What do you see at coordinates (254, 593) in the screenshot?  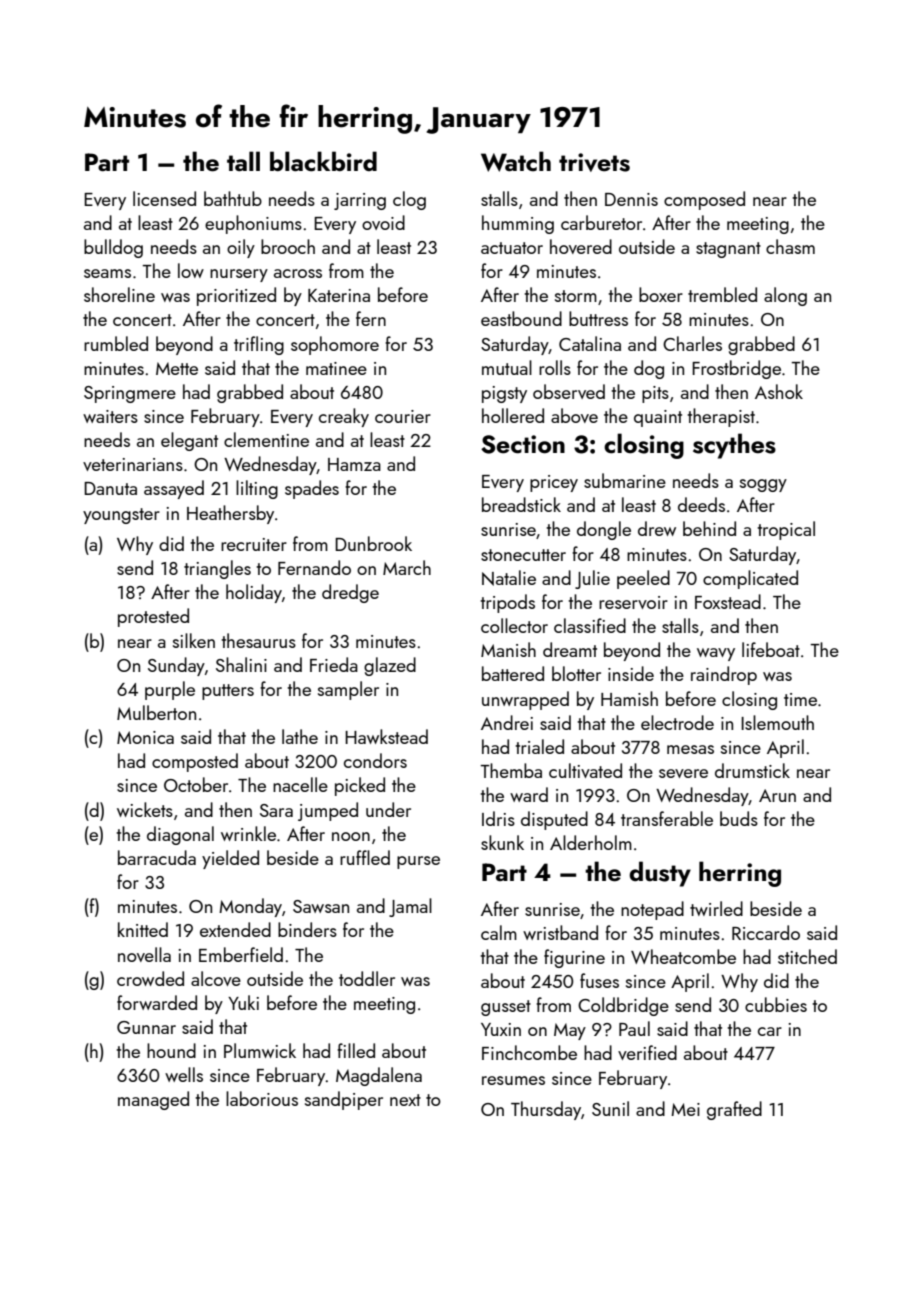 I see `holiday` at bounding box center [254, 593].
